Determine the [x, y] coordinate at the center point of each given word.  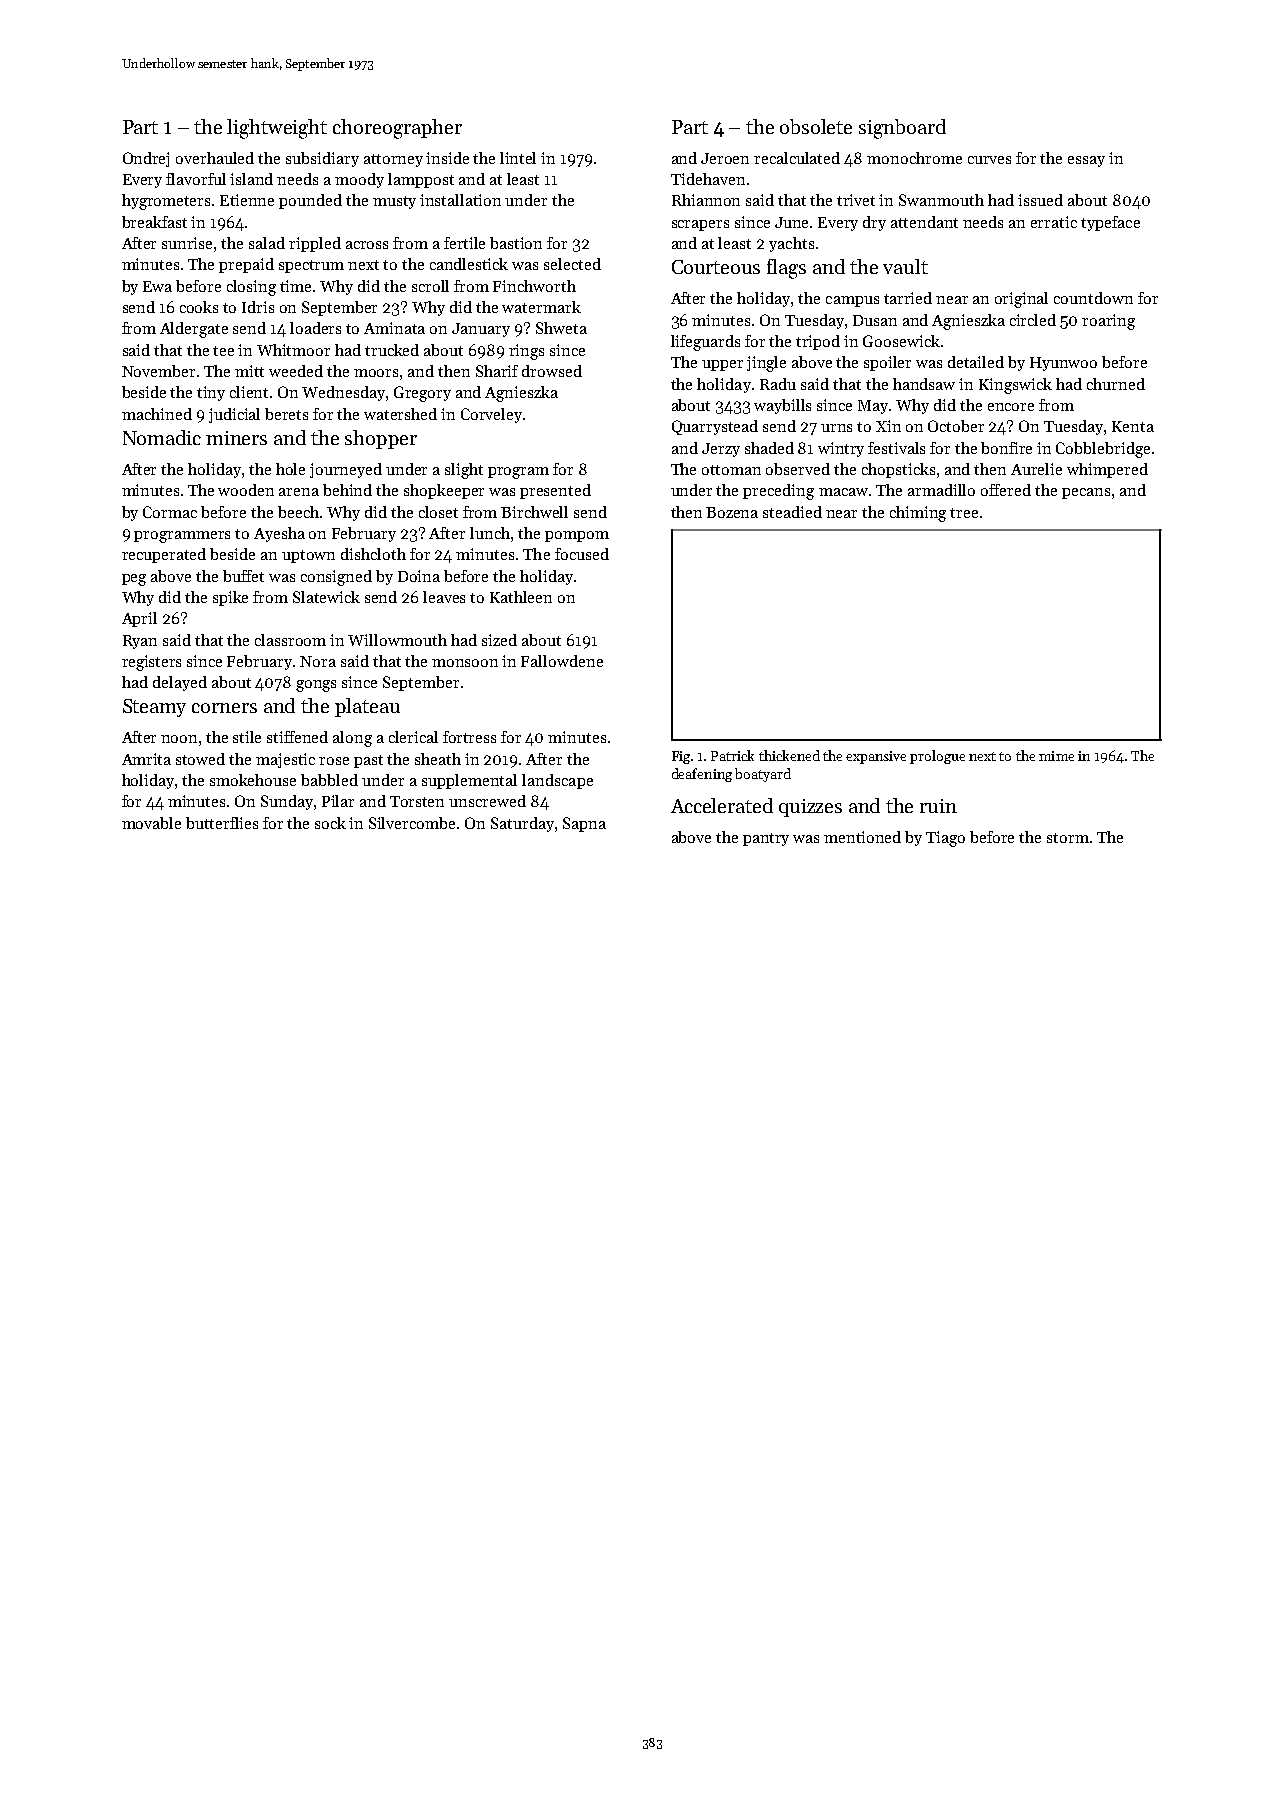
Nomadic [162, 437]
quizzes [810, 808]
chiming [918, 514]
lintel [518, 158]
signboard [902, 129]
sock [330, 823]
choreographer [397, 129]
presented [555, 491]
